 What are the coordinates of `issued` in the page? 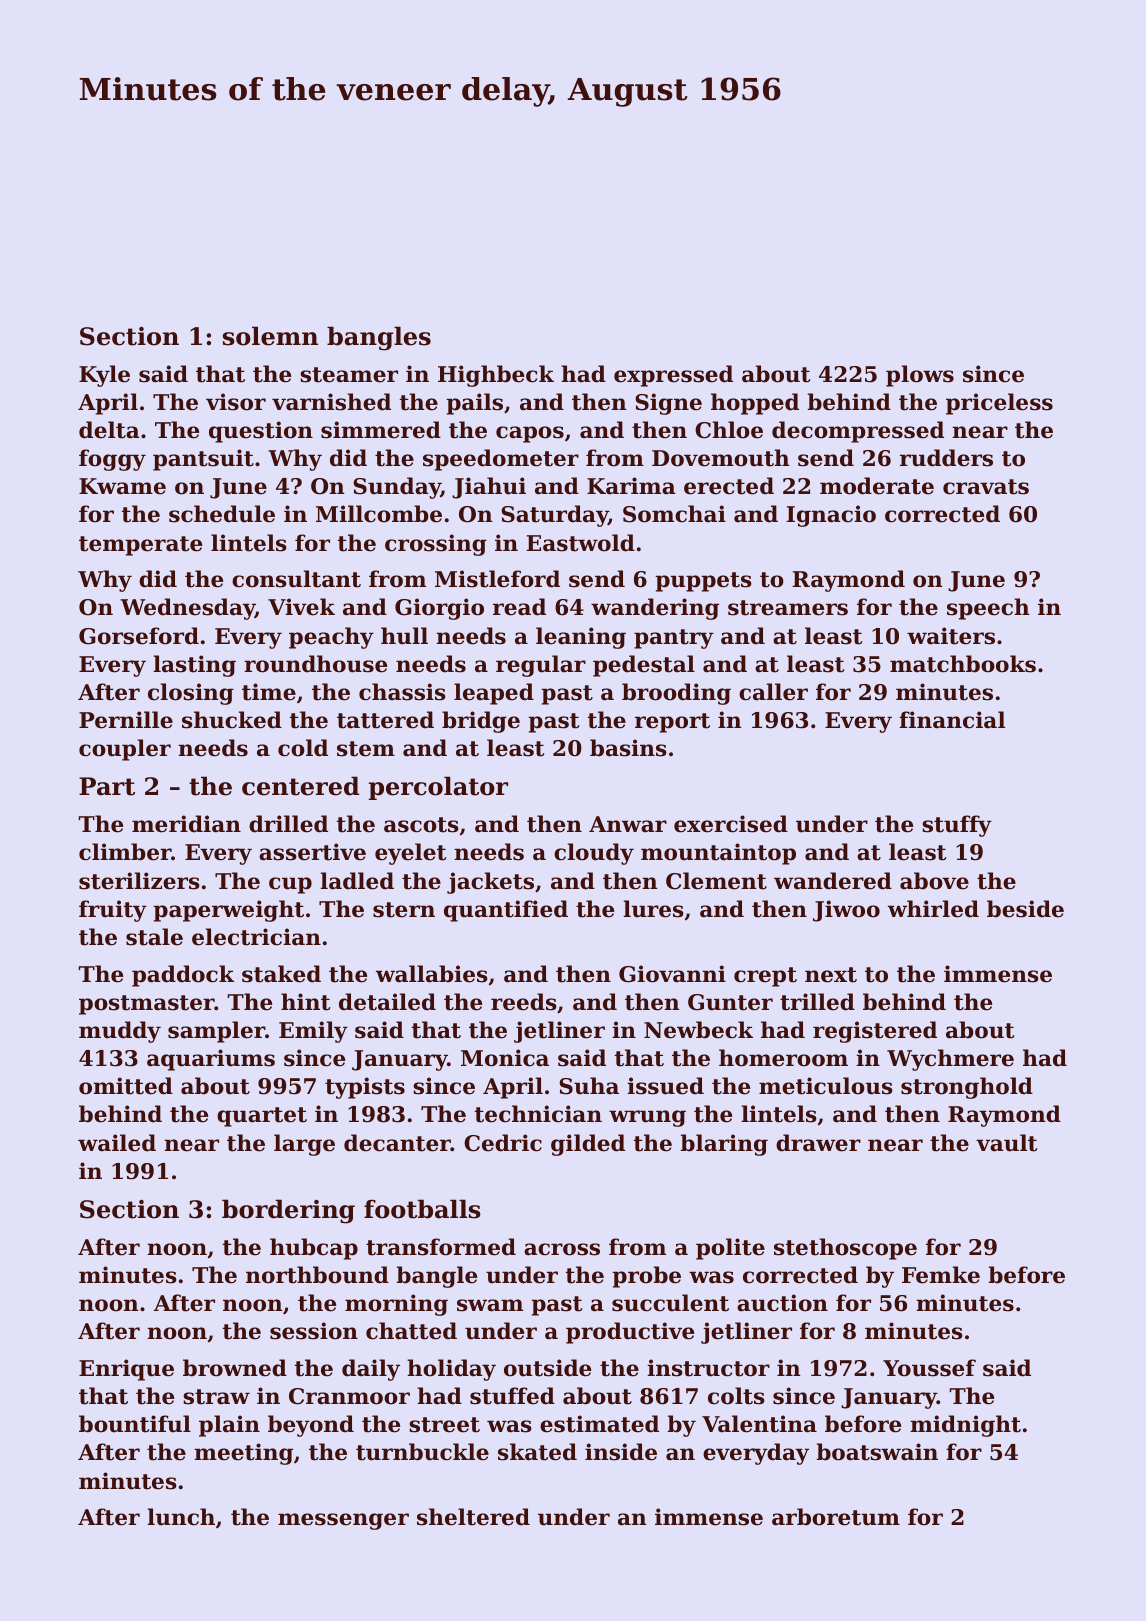 It's located at (665, 1086).
